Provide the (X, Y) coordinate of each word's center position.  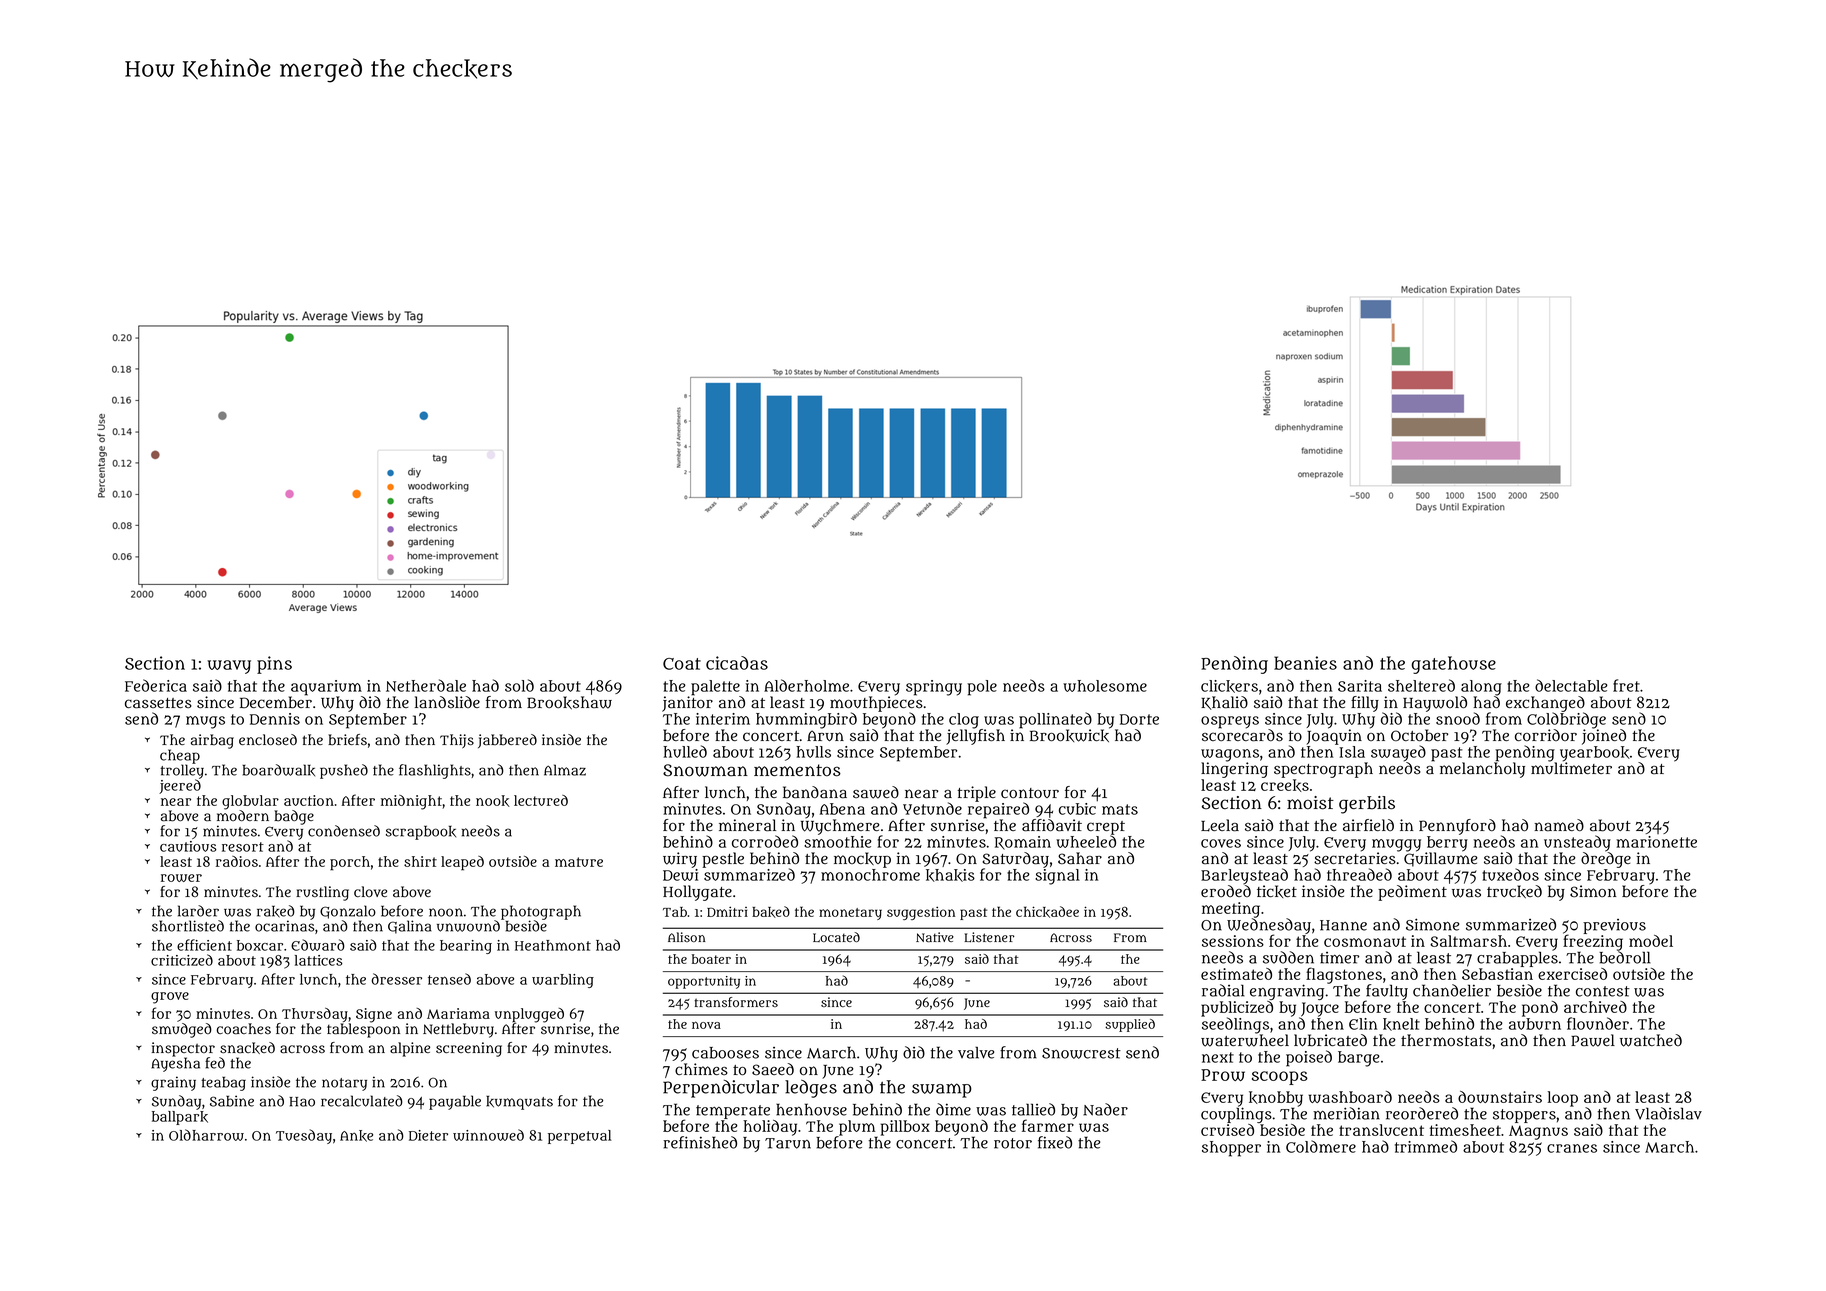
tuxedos (1510, 874)
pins (274, 665)
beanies (1305, 663)
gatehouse (1454, 665)
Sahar (1080, 858)
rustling (322, 893)
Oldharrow (206, 1135)
